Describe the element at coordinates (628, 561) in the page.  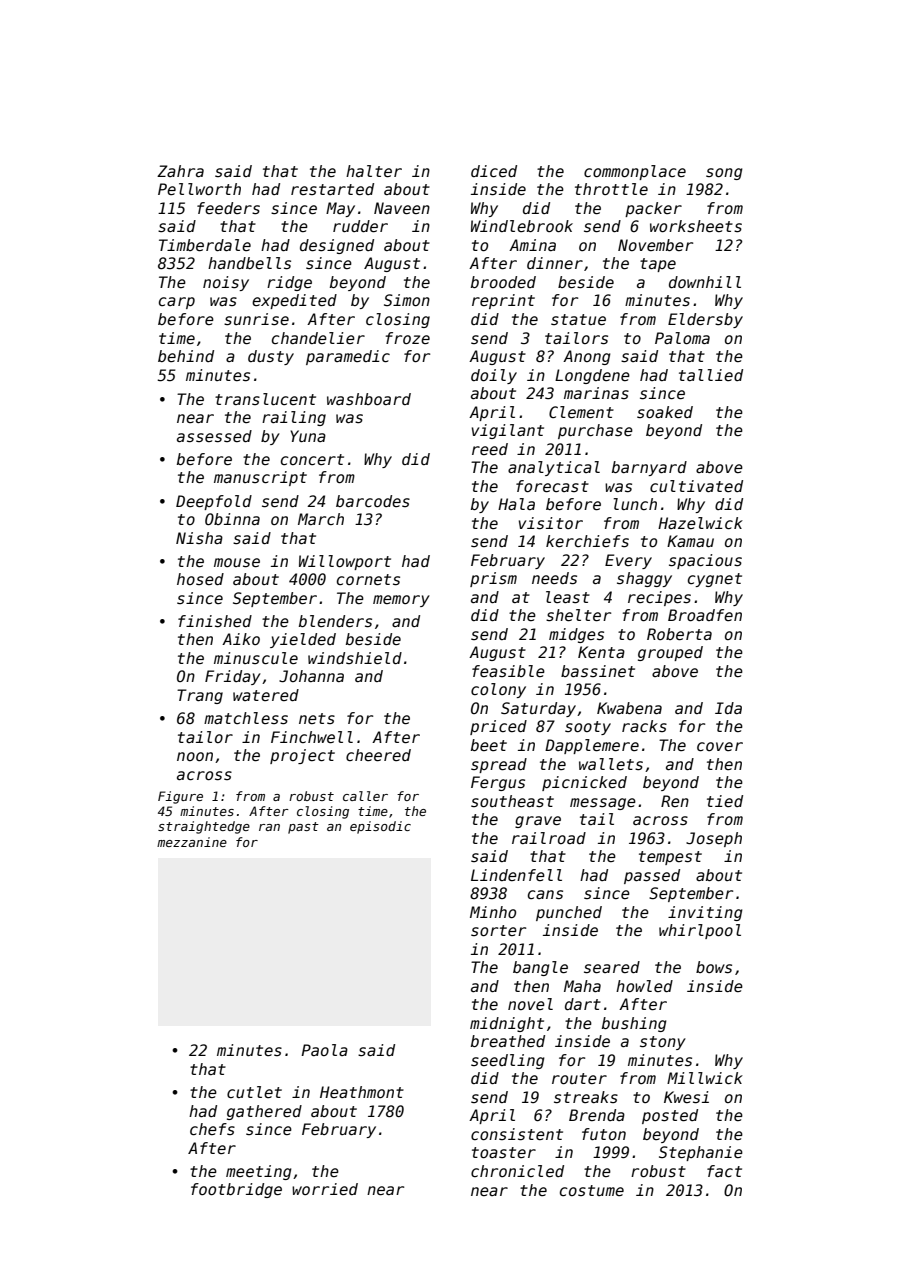
I see `Every` at that location.
